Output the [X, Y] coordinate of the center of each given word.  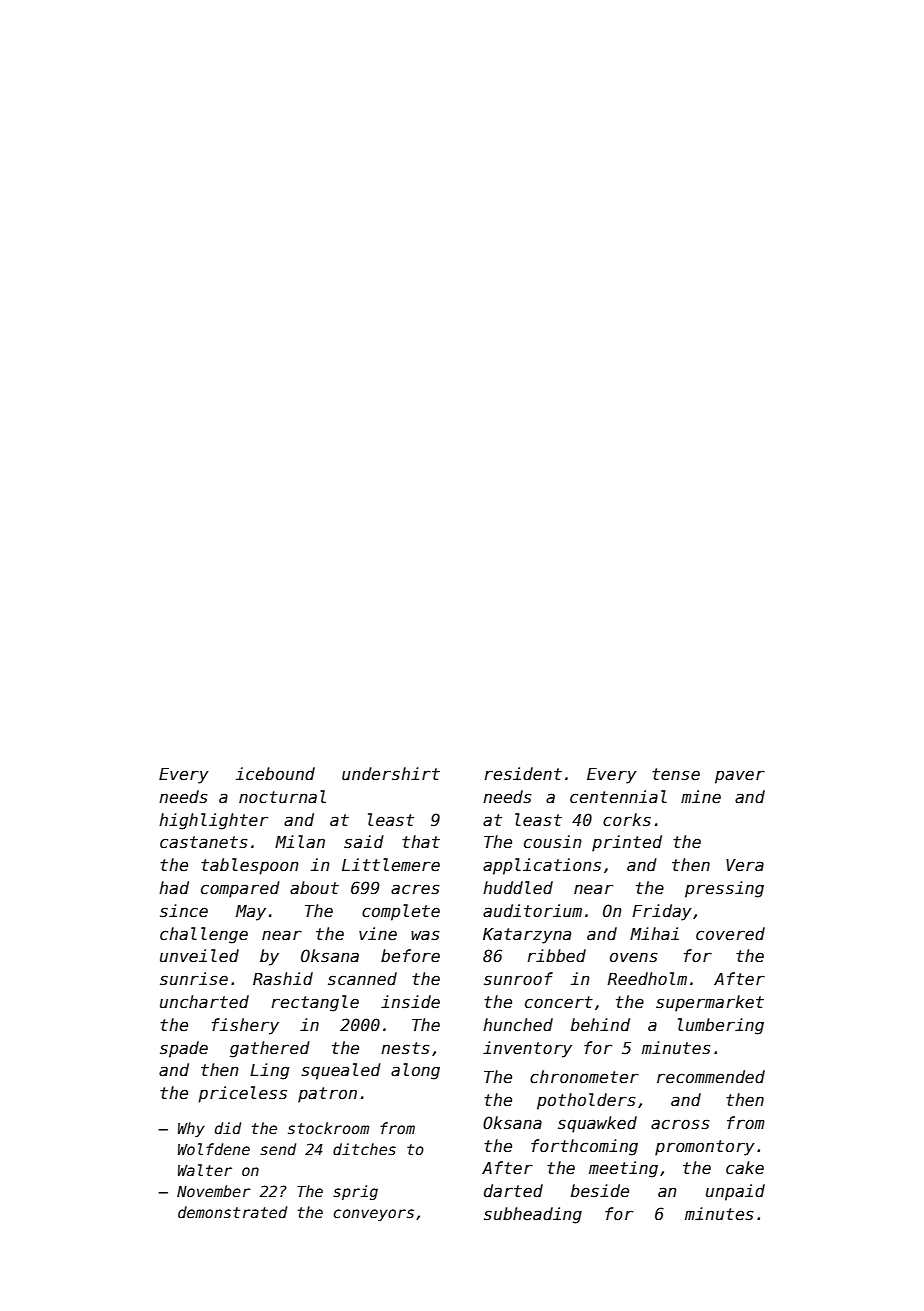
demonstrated [232, 1212]
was [425, 935]
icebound [275, 774]
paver [740, 777]
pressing [724, 889]
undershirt [391, 774]
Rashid [283, 979]
